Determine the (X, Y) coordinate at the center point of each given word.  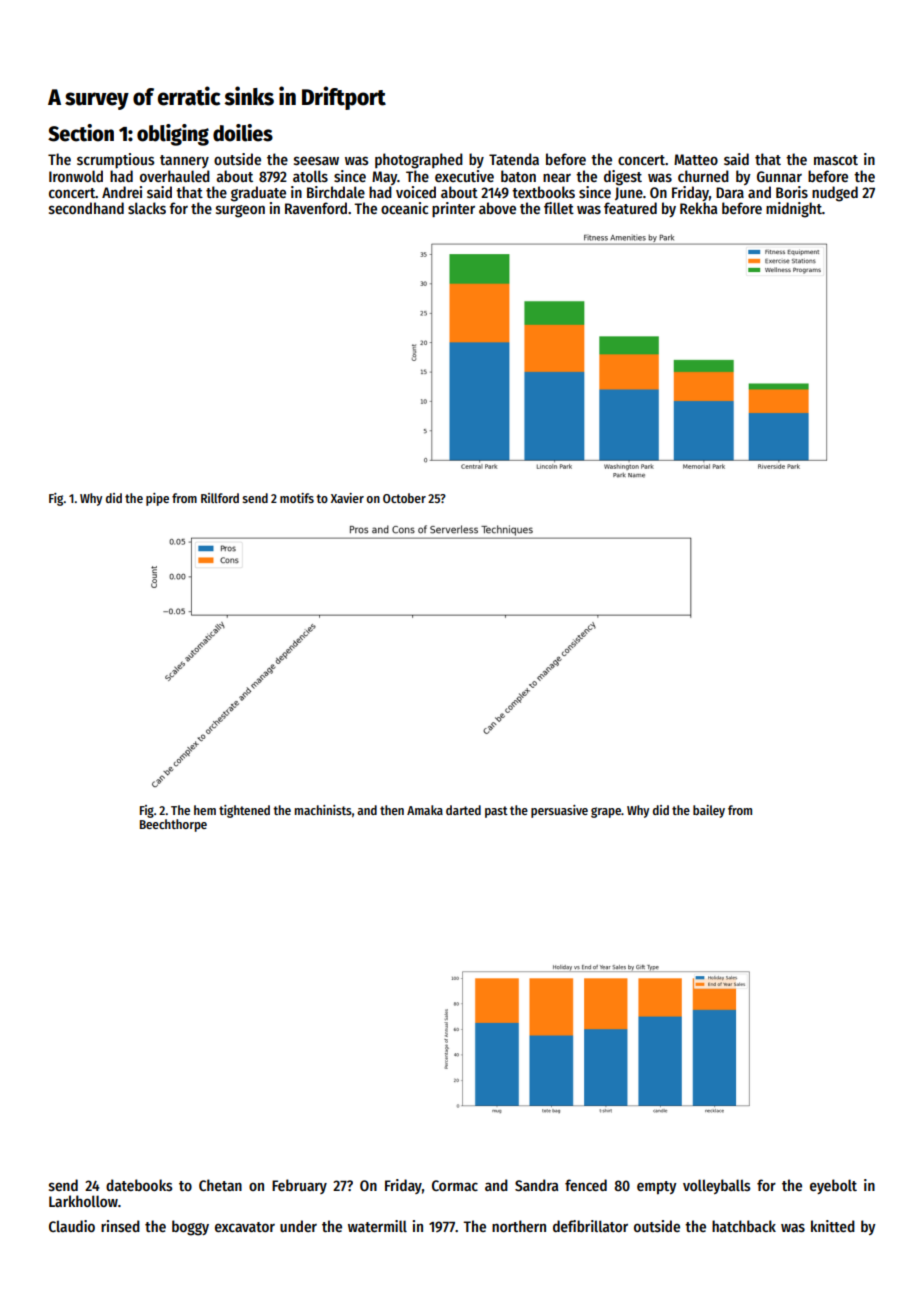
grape (606, 812)
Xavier (347, 498)
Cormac (455, 1185)
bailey (709, 811)
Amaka (425, 810)
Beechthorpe (173, 825)
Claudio (72, 1226)
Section (81, 133)
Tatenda (514, 159)
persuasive (559, 811)
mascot (836, 160)
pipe (157, 499)
